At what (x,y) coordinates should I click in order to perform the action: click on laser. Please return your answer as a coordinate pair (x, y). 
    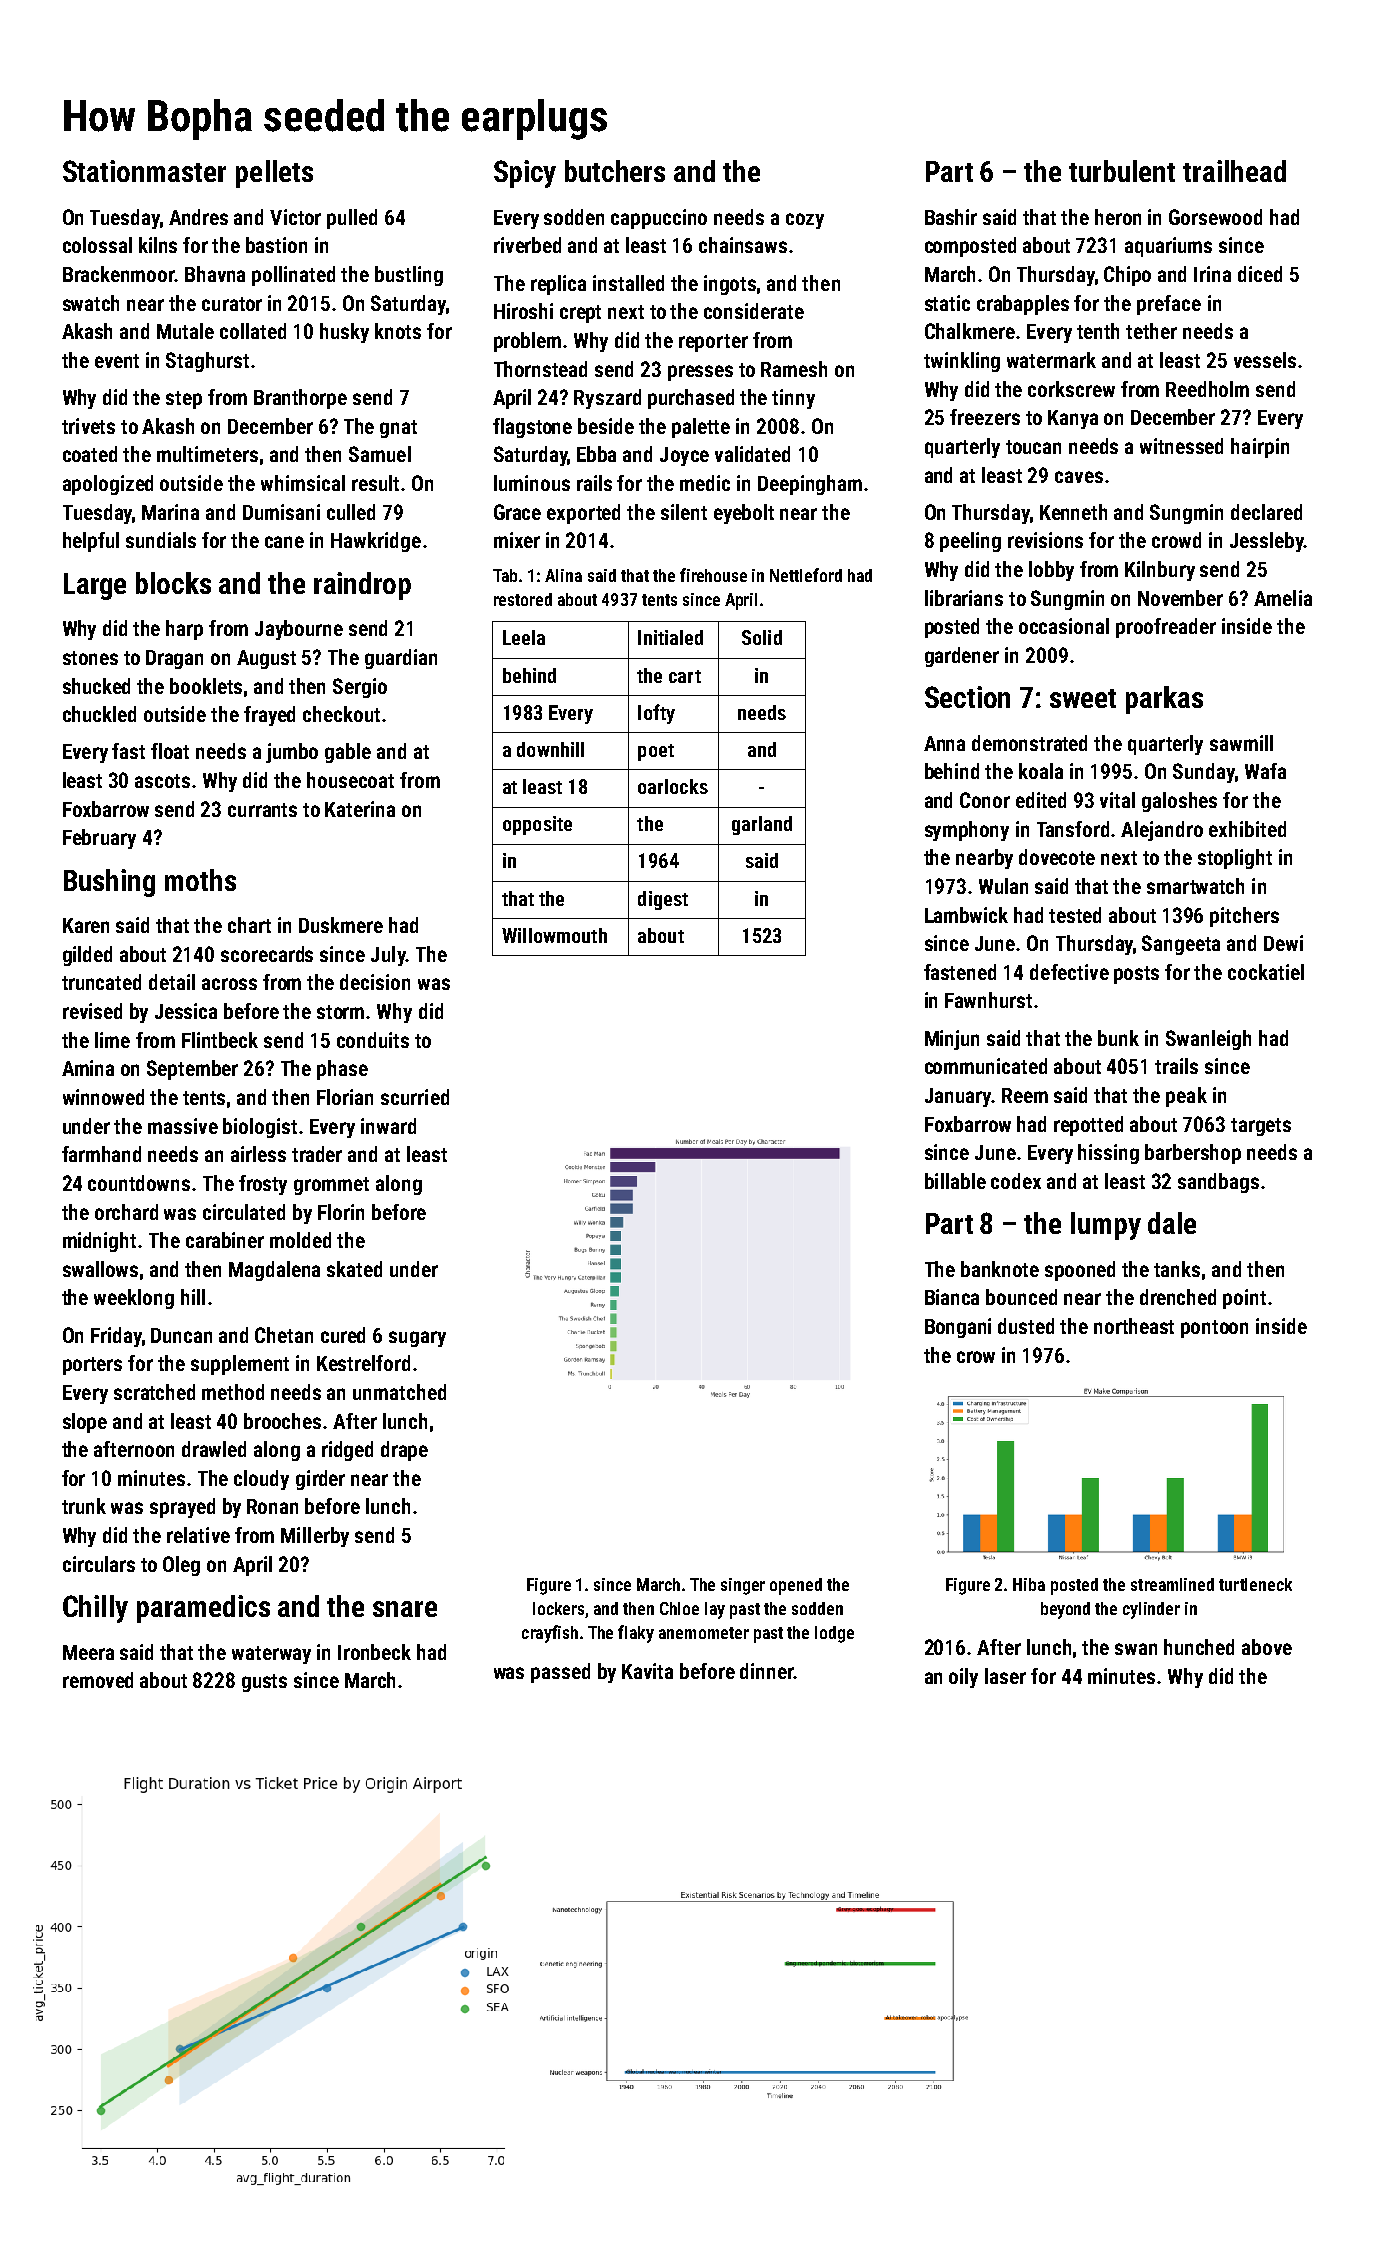
    Looking at the image, I should click on (1005, 1676).
